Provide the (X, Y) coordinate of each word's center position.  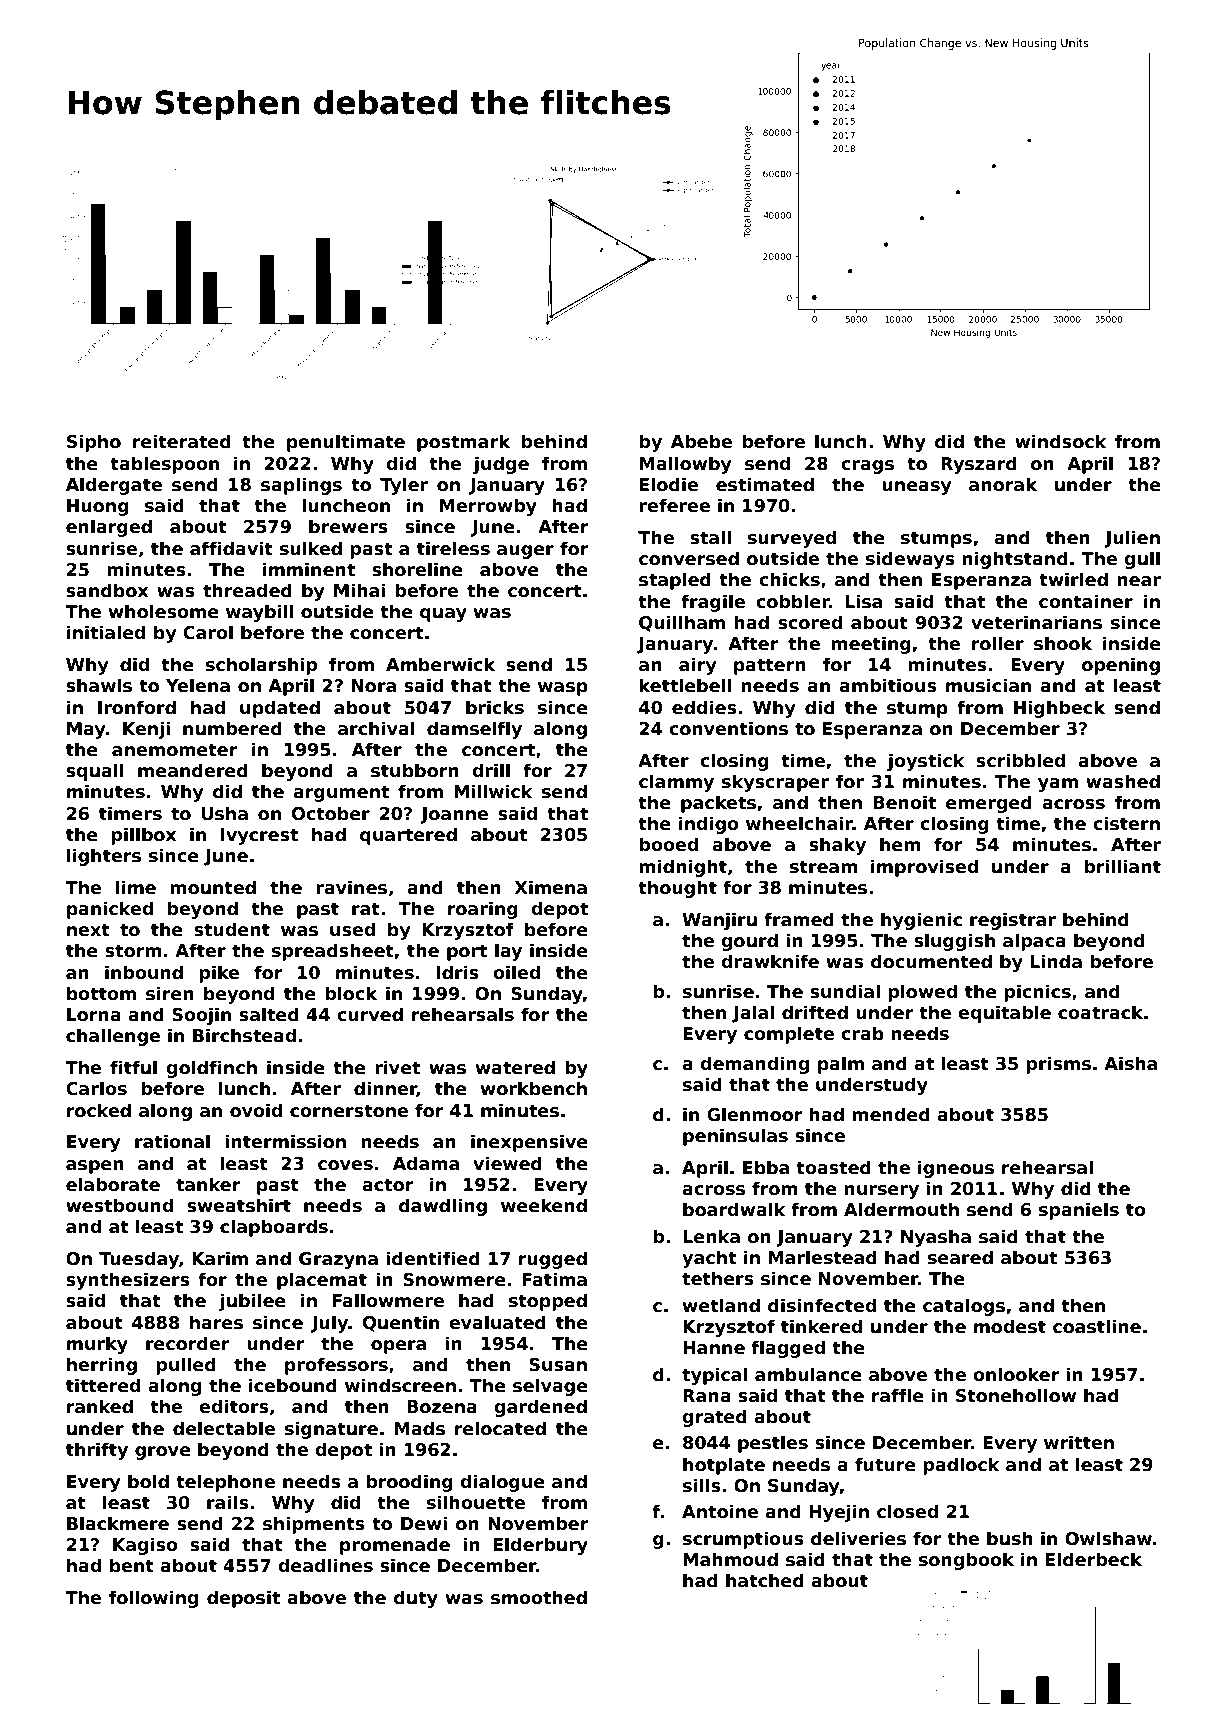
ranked (100, 1406)
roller (998, 643)
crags (867, 467)
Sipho (94, 443)
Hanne (714, 1348)
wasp (563, 689)
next (88, 930)
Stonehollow (1016, 1395)
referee (674, 505)
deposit (243, 1599)
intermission (285, 1141)
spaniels (1079, 1211)
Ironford (137, 707)
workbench (534, 1088)
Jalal (753, 1014)
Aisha (1130, 1063)
